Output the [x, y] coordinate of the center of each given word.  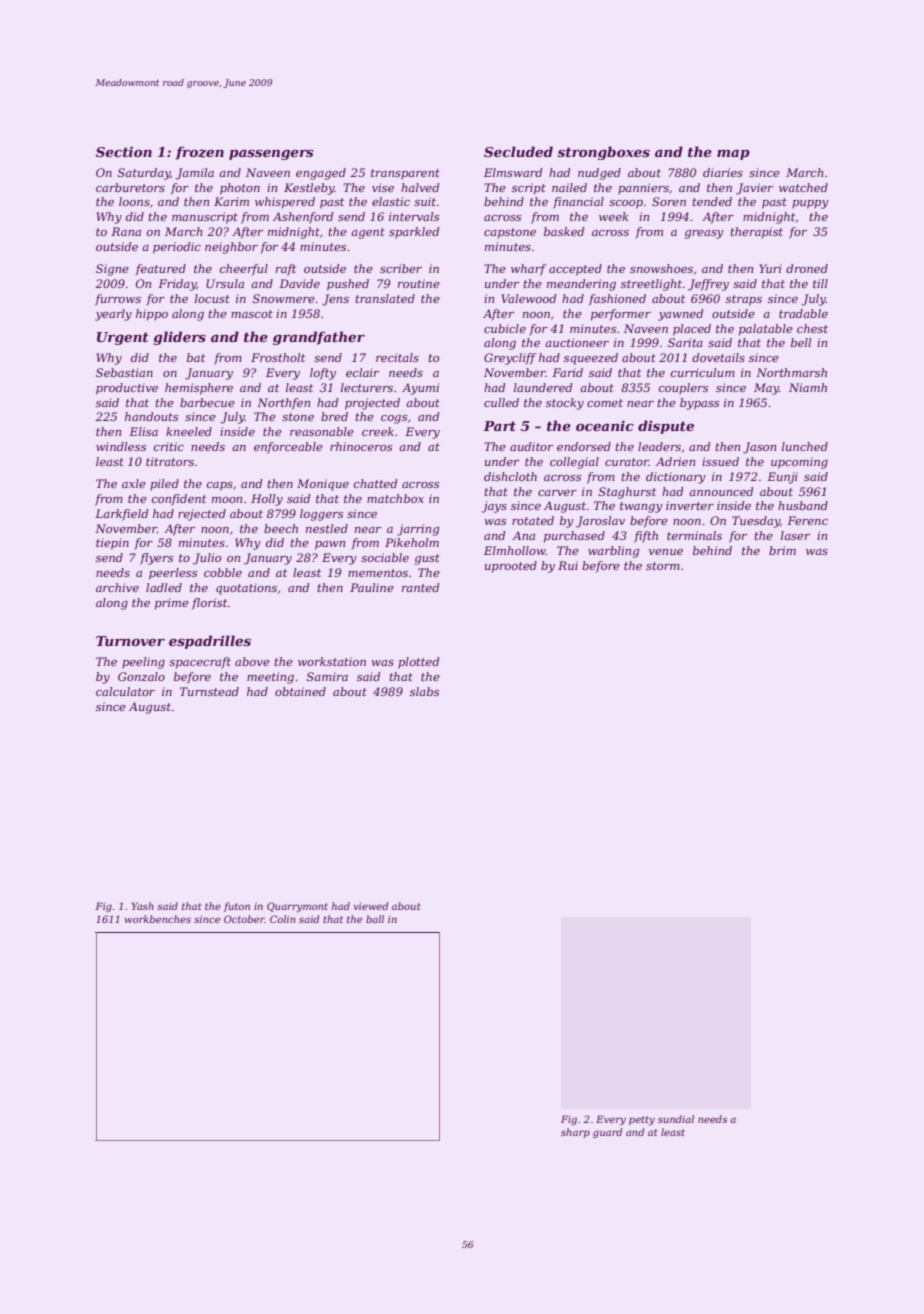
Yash [143, 906]
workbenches [158, 919]
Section [124, 152]
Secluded [518, 151]
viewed [371, 906]
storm [663, 566]
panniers [643, 189]
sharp [575, 1133]
